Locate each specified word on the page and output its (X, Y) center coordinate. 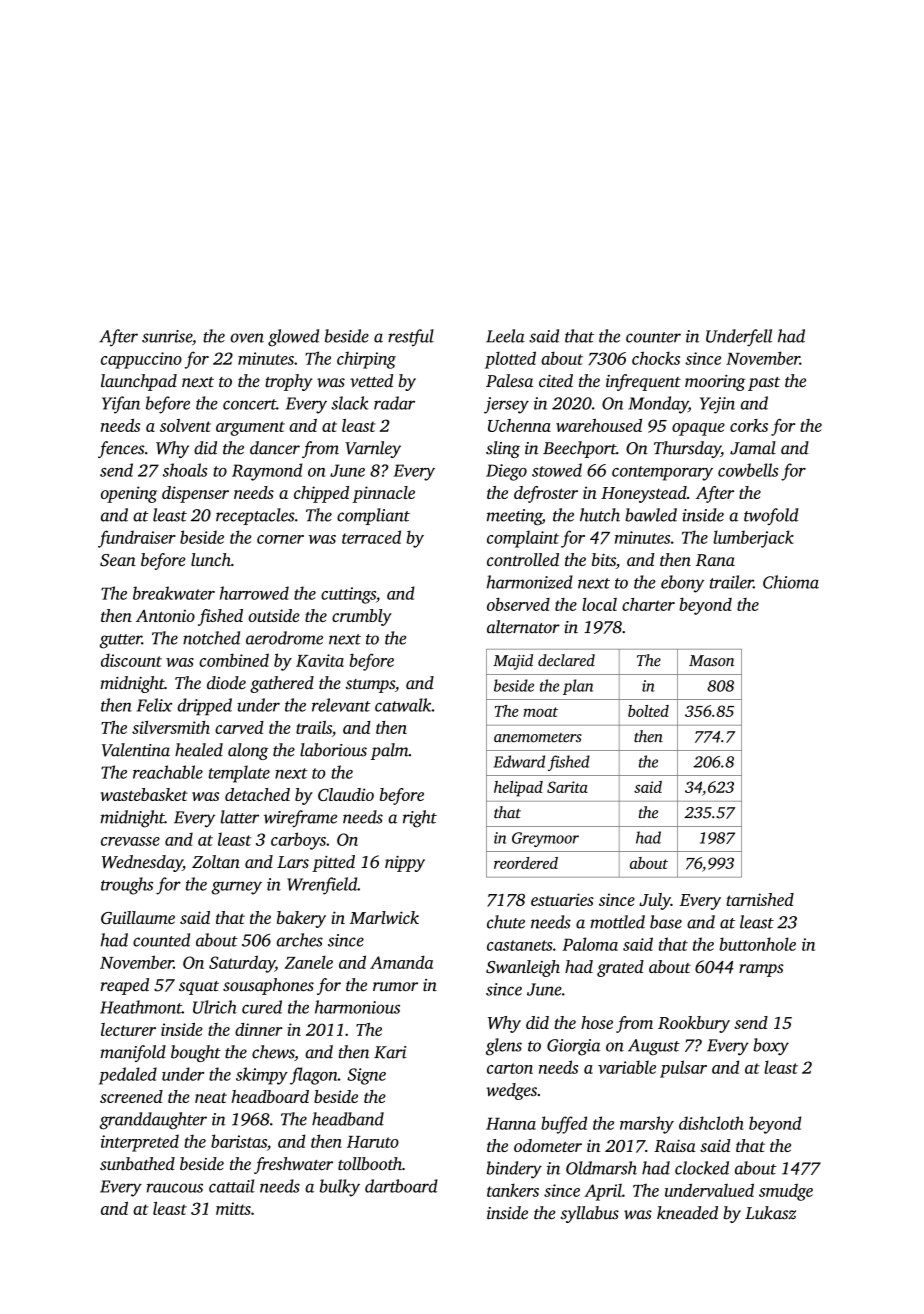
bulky (340, 1188)
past (764, 384)
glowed (293, 338)
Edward (519, 761)
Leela (505, 336)
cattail (232, 1186)
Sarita (567, 787)
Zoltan (216, 861)
